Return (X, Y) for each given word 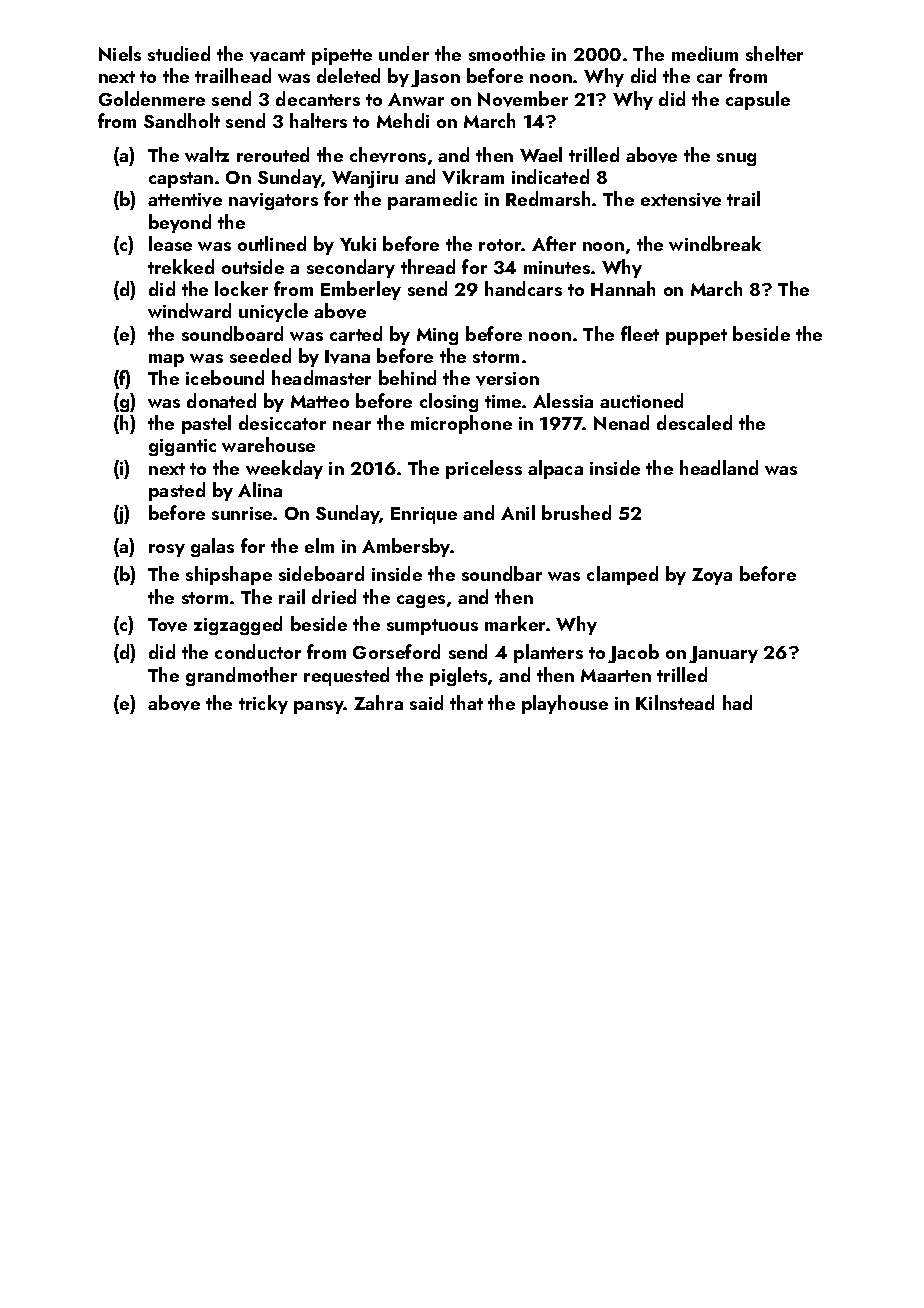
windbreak (715, 243)
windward (189, 310)
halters (318, 120)
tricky (263, 704)
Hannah (623, 288)
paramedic (432, 200)
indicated (550, 176)
